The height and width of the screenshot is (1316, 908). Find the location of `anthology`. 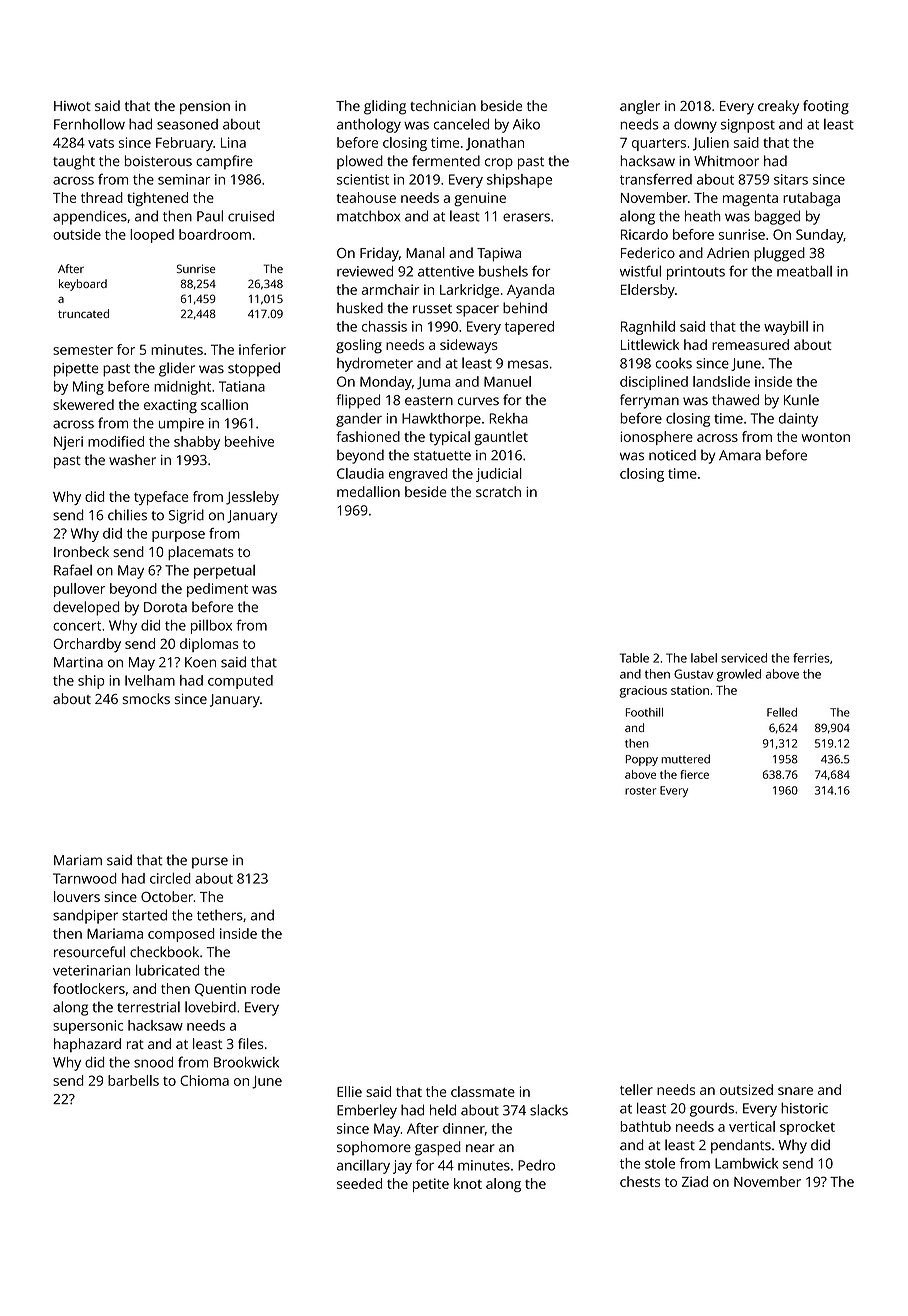

anthology is located at coordinates (369, 126).
